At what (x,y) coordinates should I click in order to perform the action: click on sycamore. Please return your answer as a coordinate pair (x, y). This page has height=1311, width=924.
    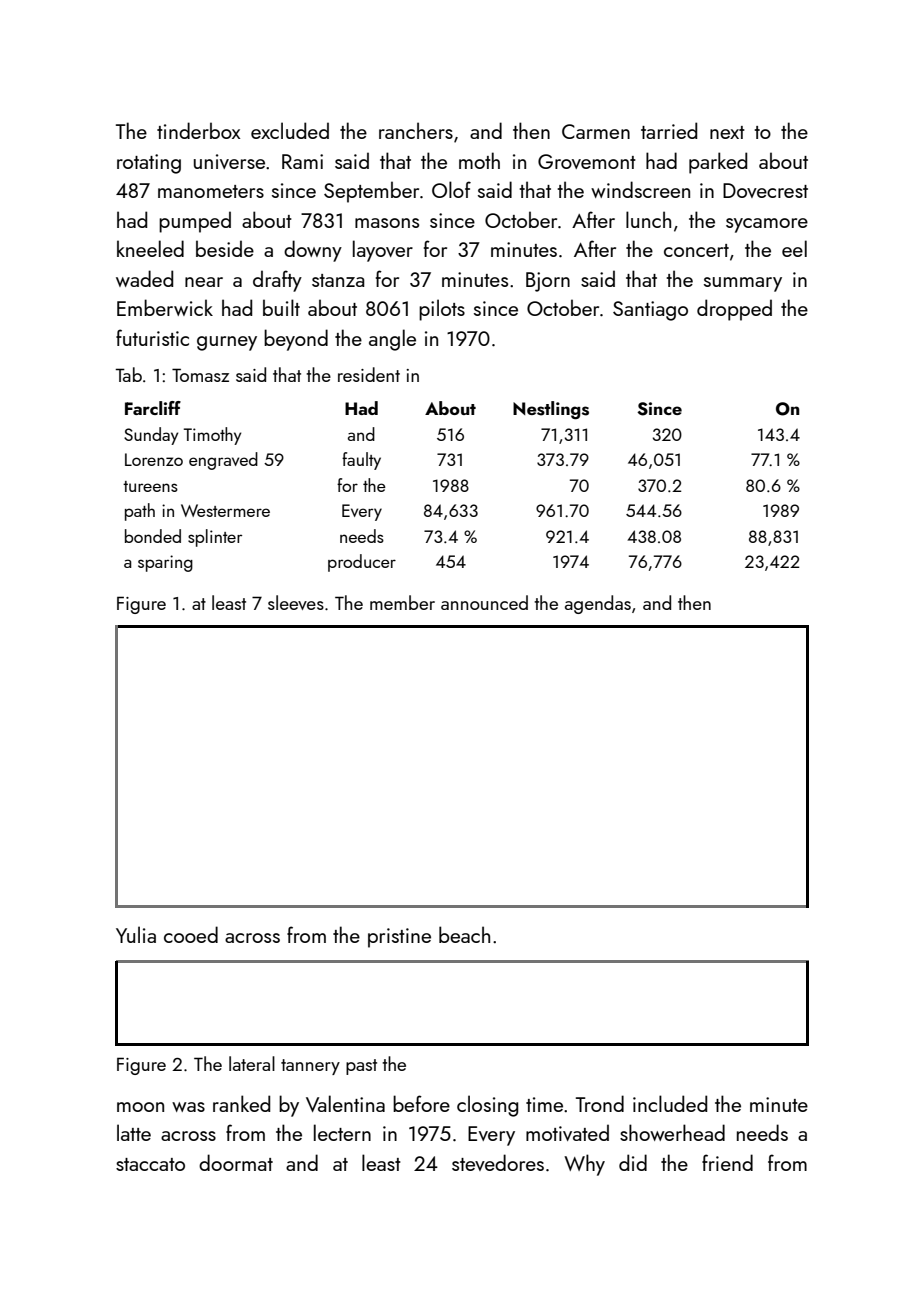
    Looking at the image, I should click on (767, 225).
